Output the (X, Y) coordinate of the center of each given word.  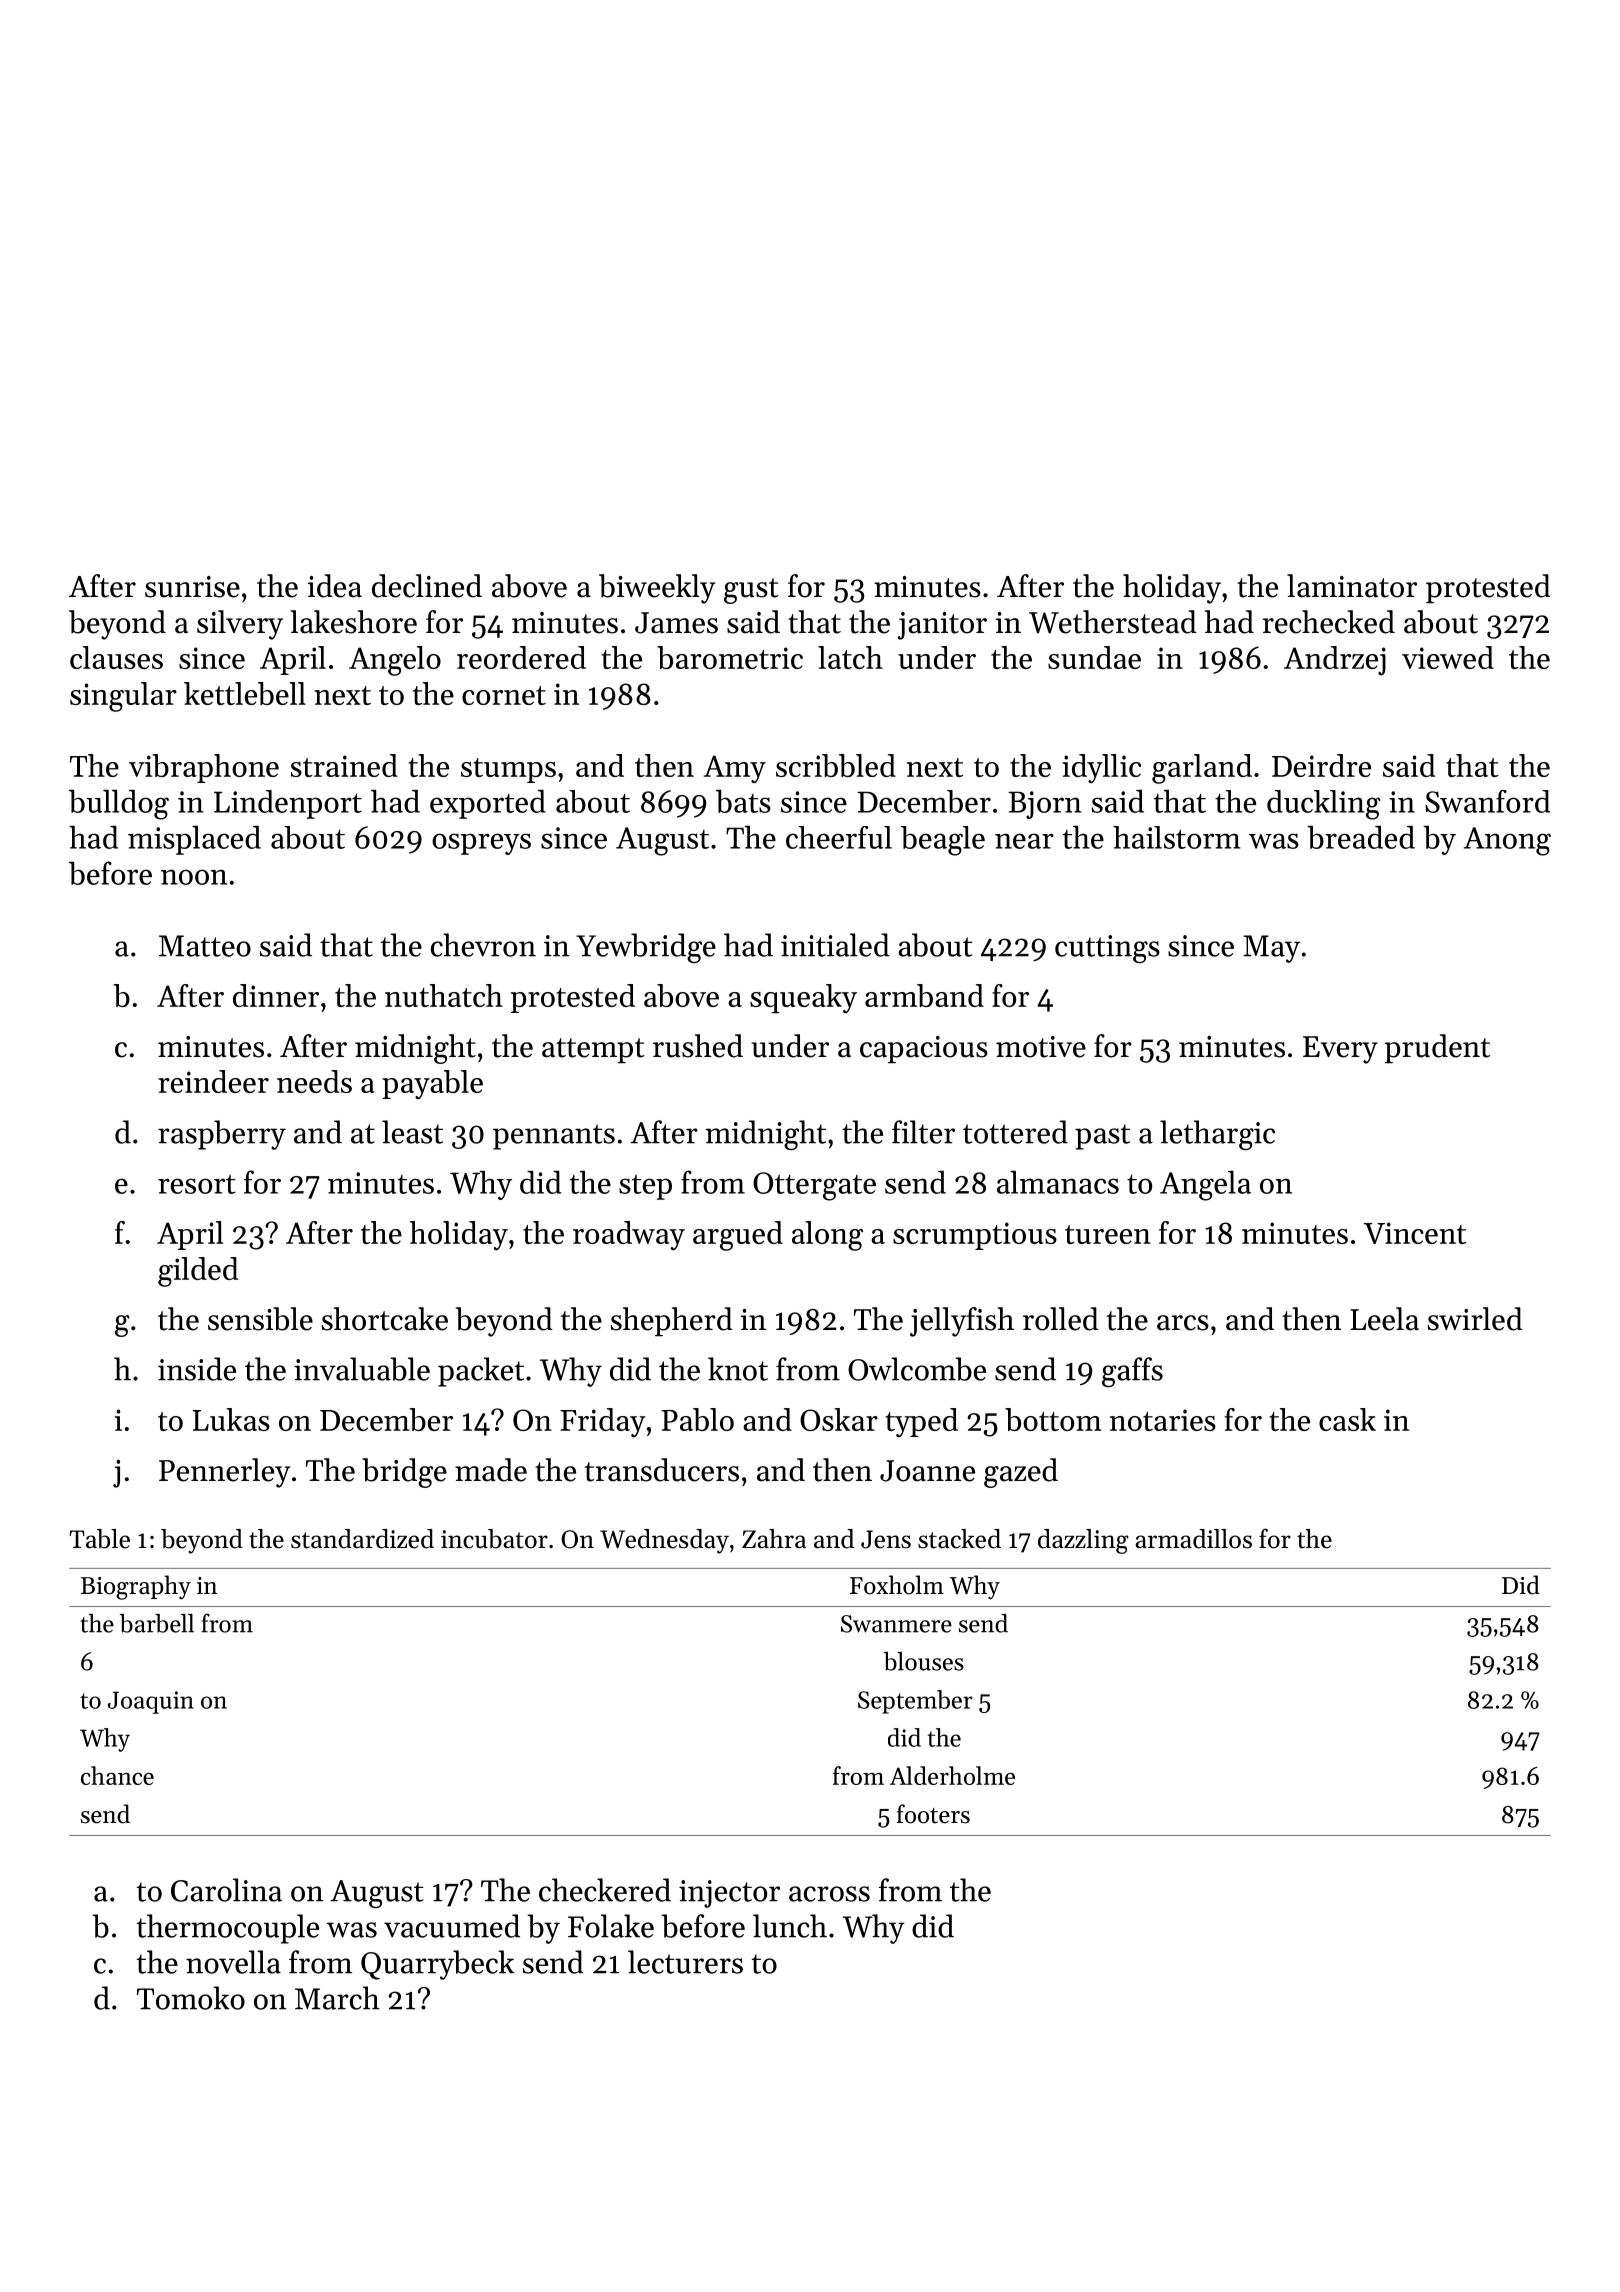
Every (1340, 1050)
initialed (835, 945)
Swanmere (896, 1624)
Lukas (231, 1419)
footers (933, 1814)
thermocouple (228, 1929)
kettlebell (245, 693)
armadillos (1193, 1539)
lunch (790, 1926)
